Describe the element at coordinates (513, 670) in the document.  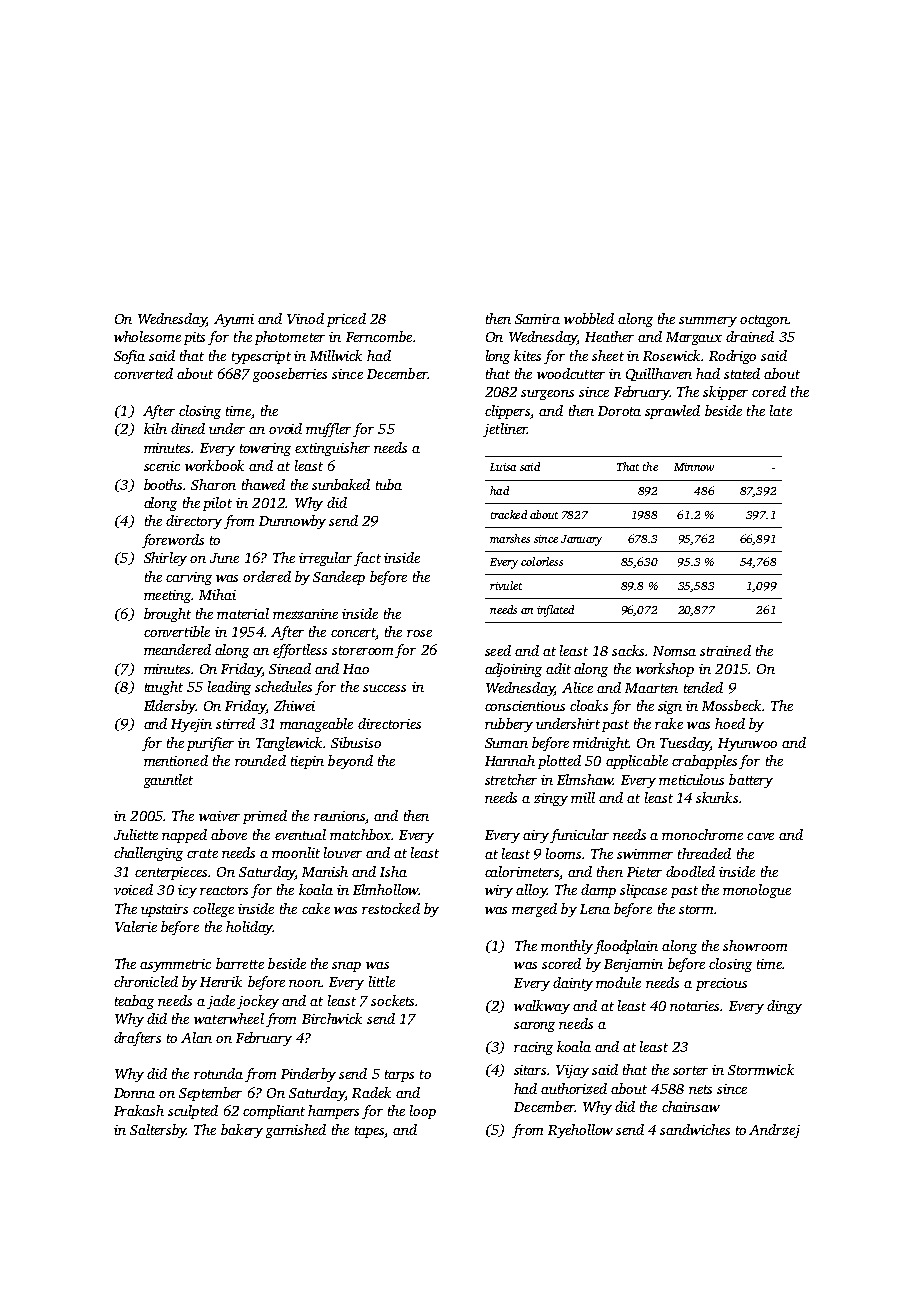
I see `adjoining` at that location.
